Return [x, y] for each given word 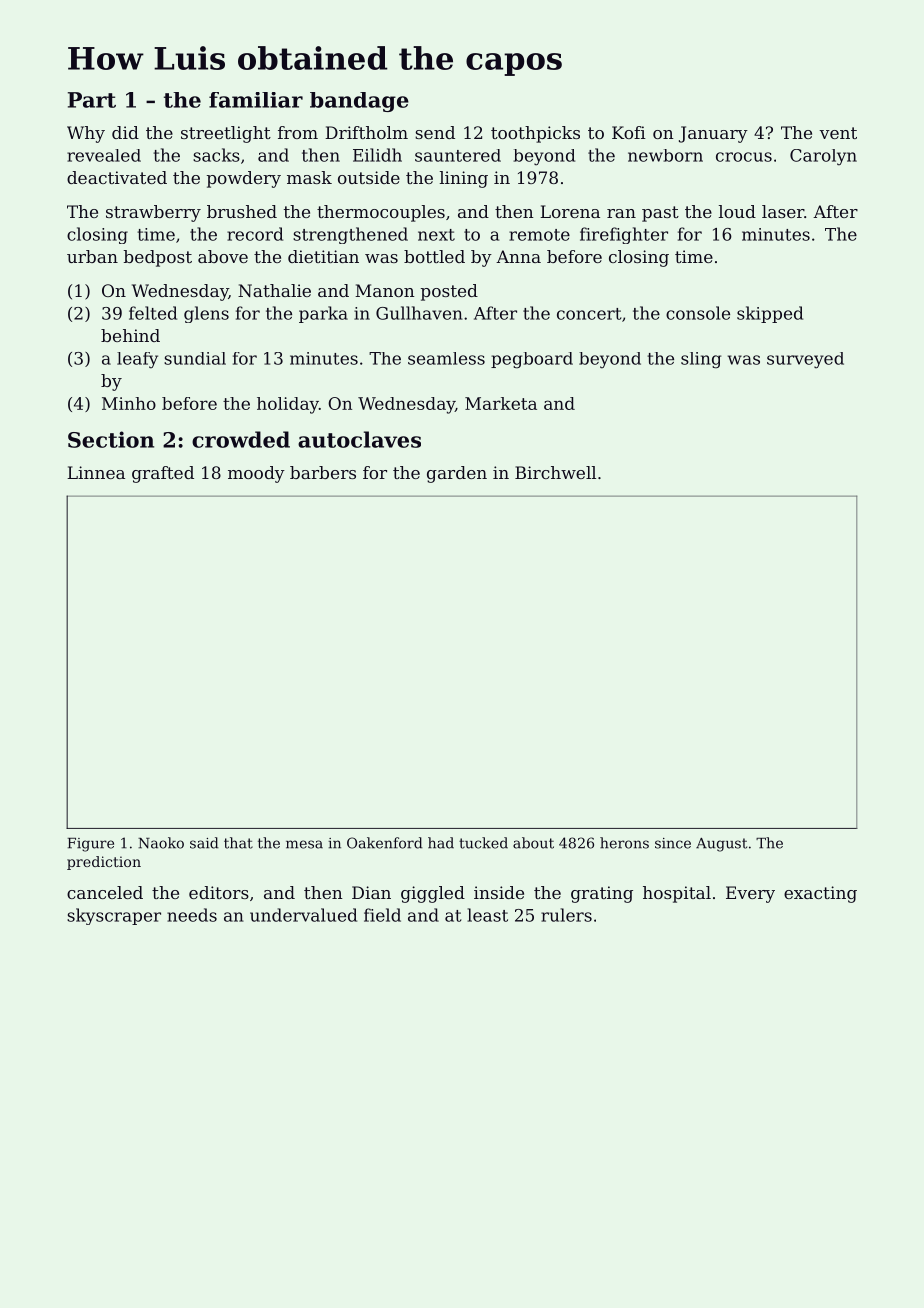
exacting [820, 894]
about [533, 843]
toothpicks [535, 134]
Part [92, 100]
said [204, 843]
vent [838, 133]
